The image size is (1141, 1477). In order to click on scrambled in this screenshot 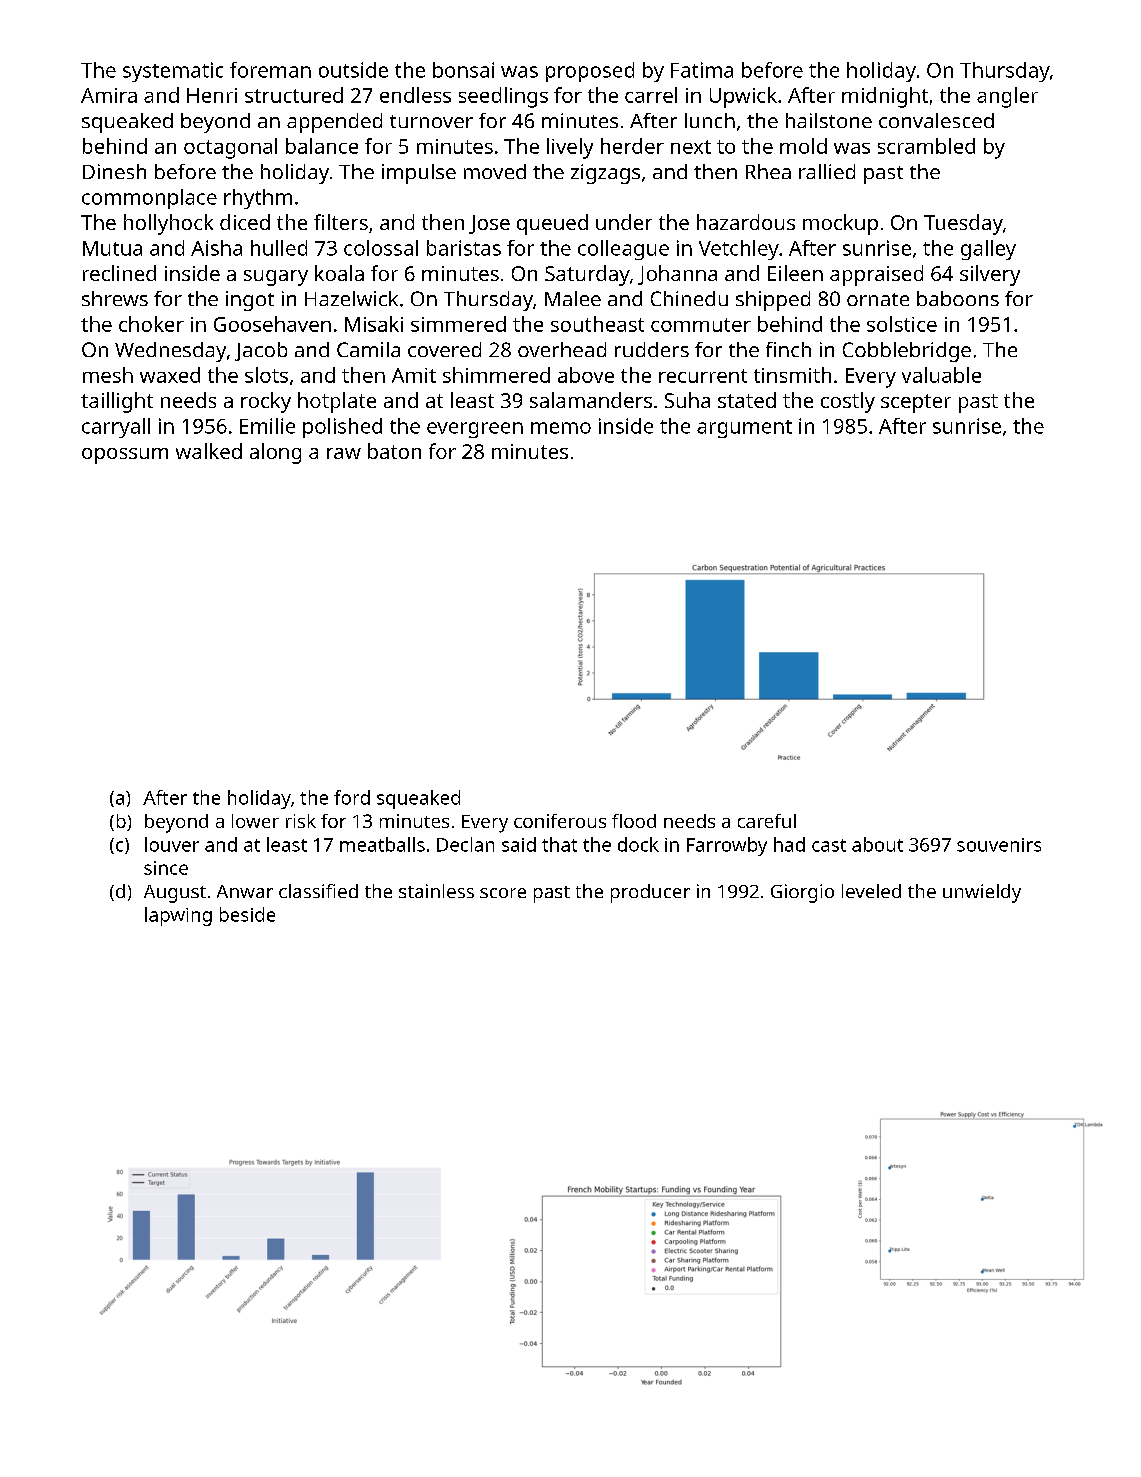, I will do `click(926, 146)`.
